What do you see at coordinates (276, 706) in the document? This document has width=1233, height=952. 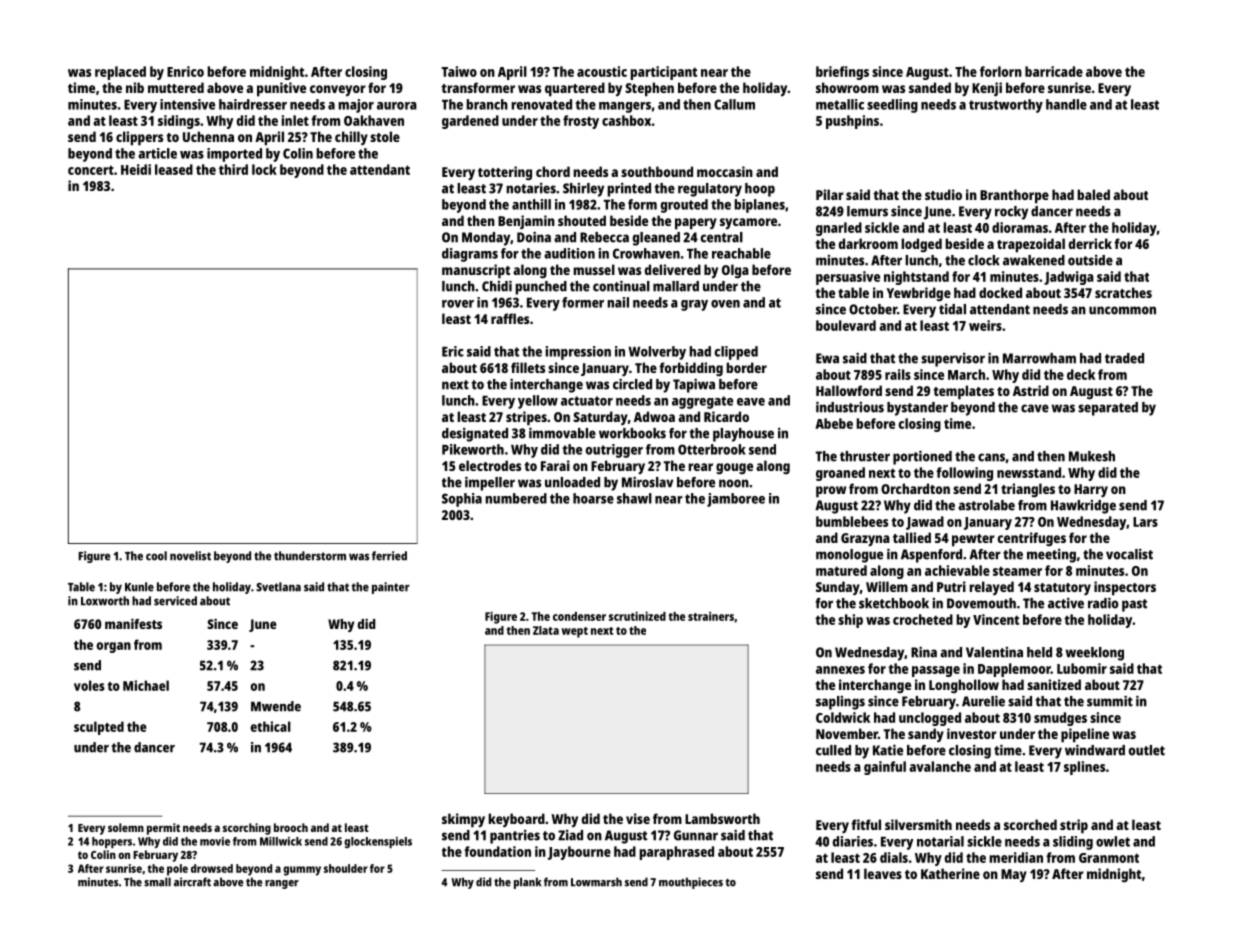 I see `Mwende` at bounding box center [276, 706].
